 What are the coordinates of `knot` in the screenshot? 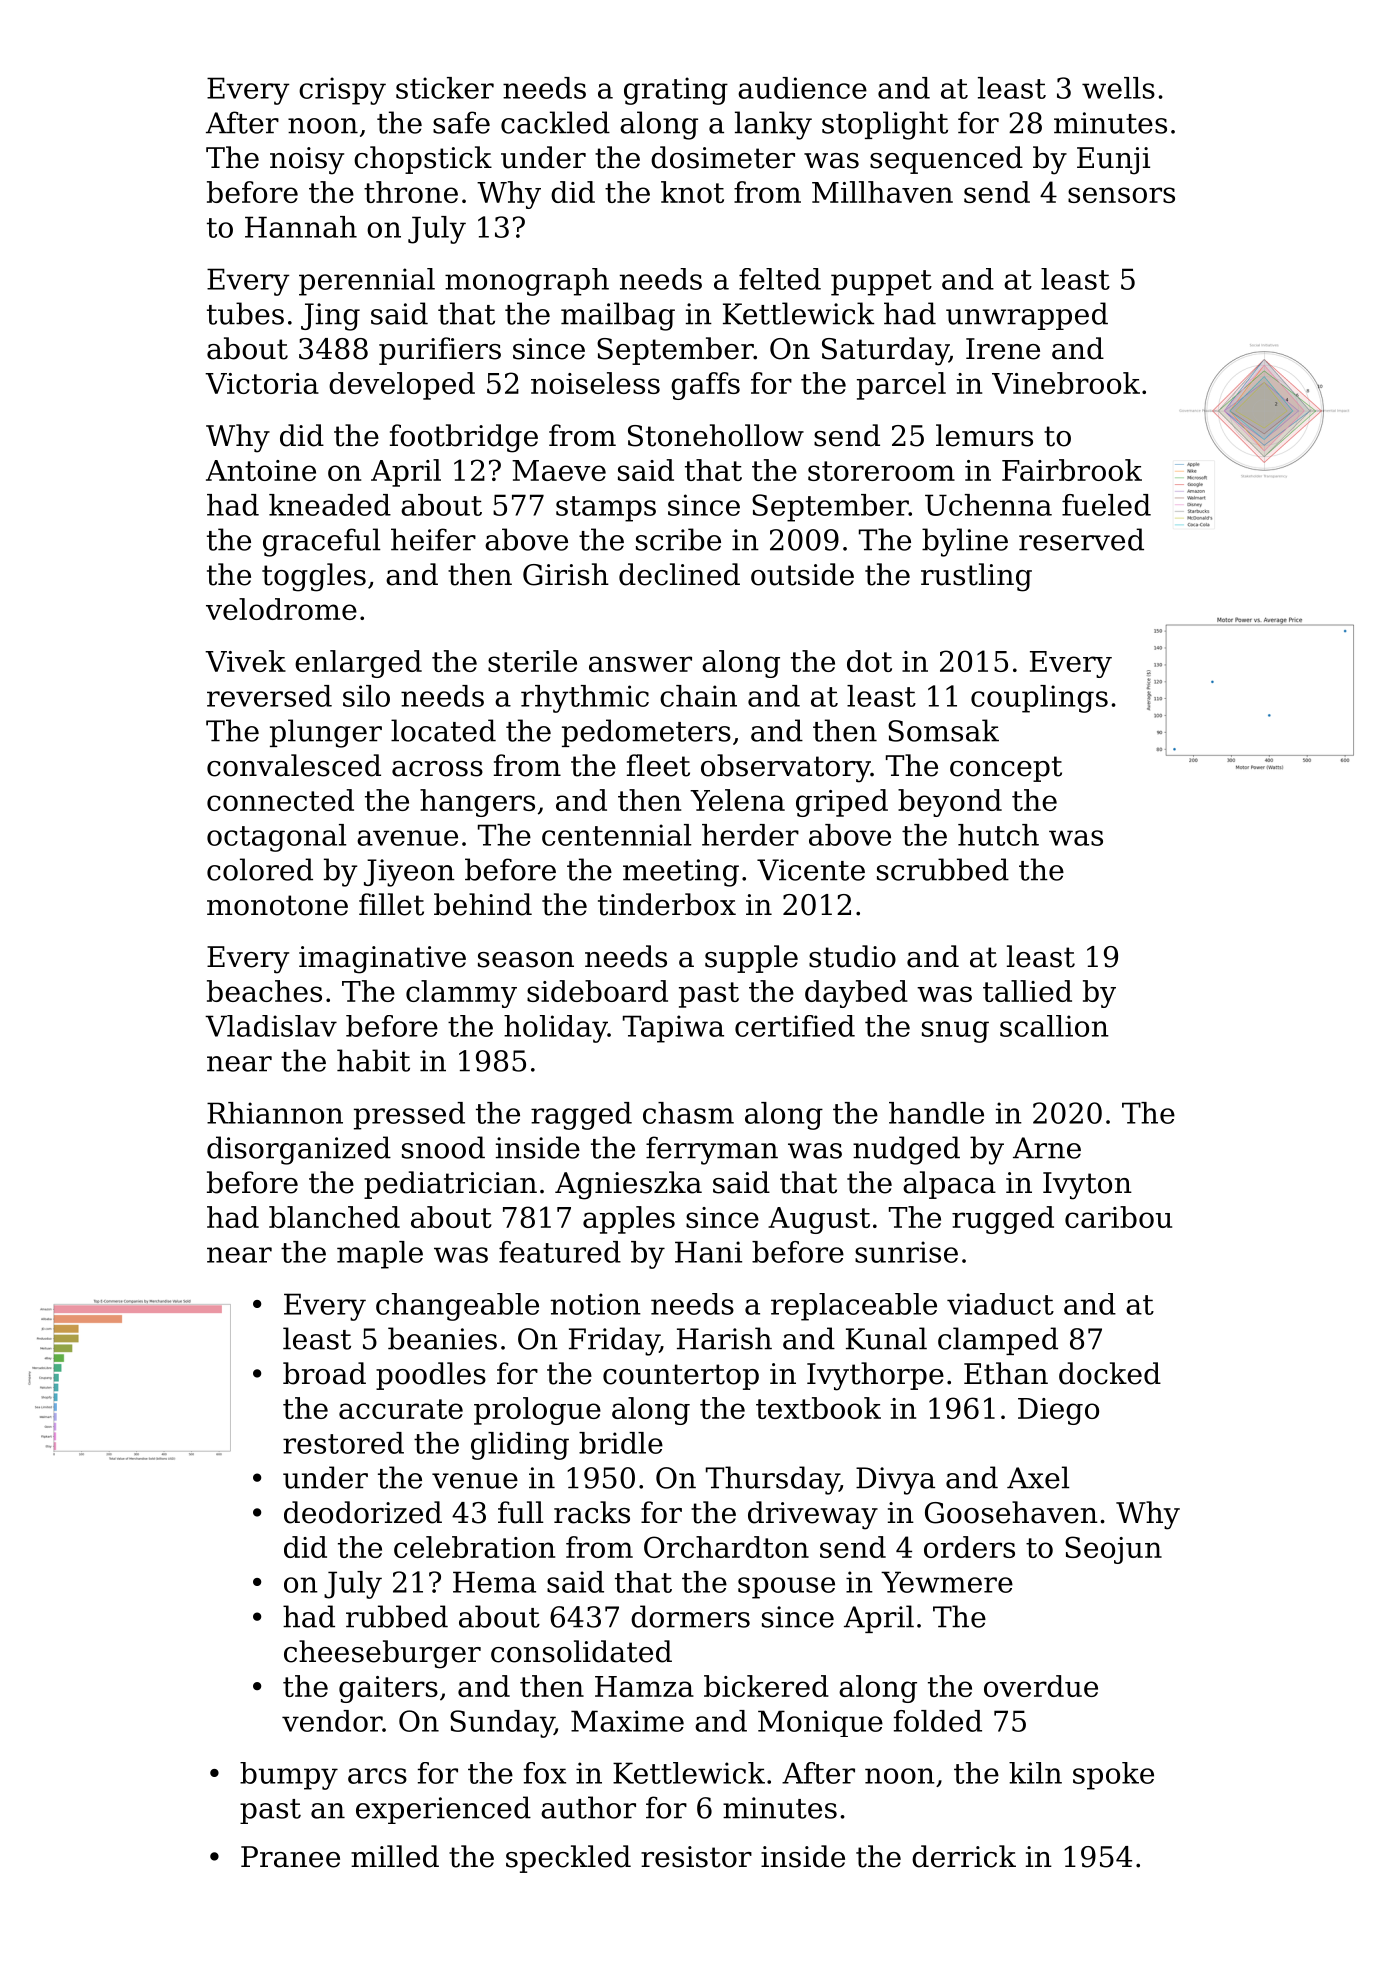 It's located at (692, 192).
